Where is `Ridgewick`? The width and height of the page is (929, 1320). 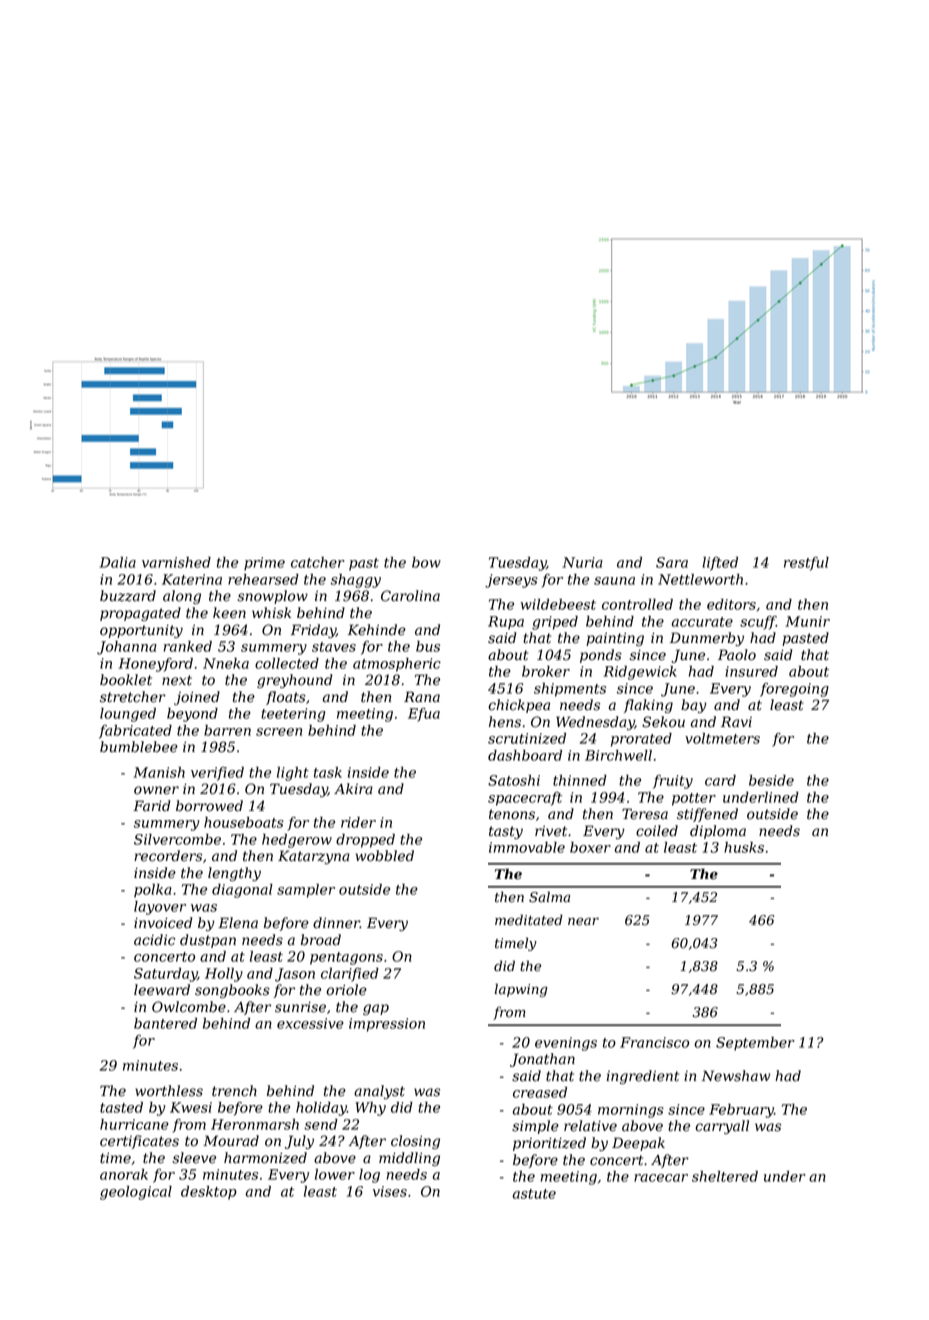 Ridgewick is located at coordinates (640, 673).
